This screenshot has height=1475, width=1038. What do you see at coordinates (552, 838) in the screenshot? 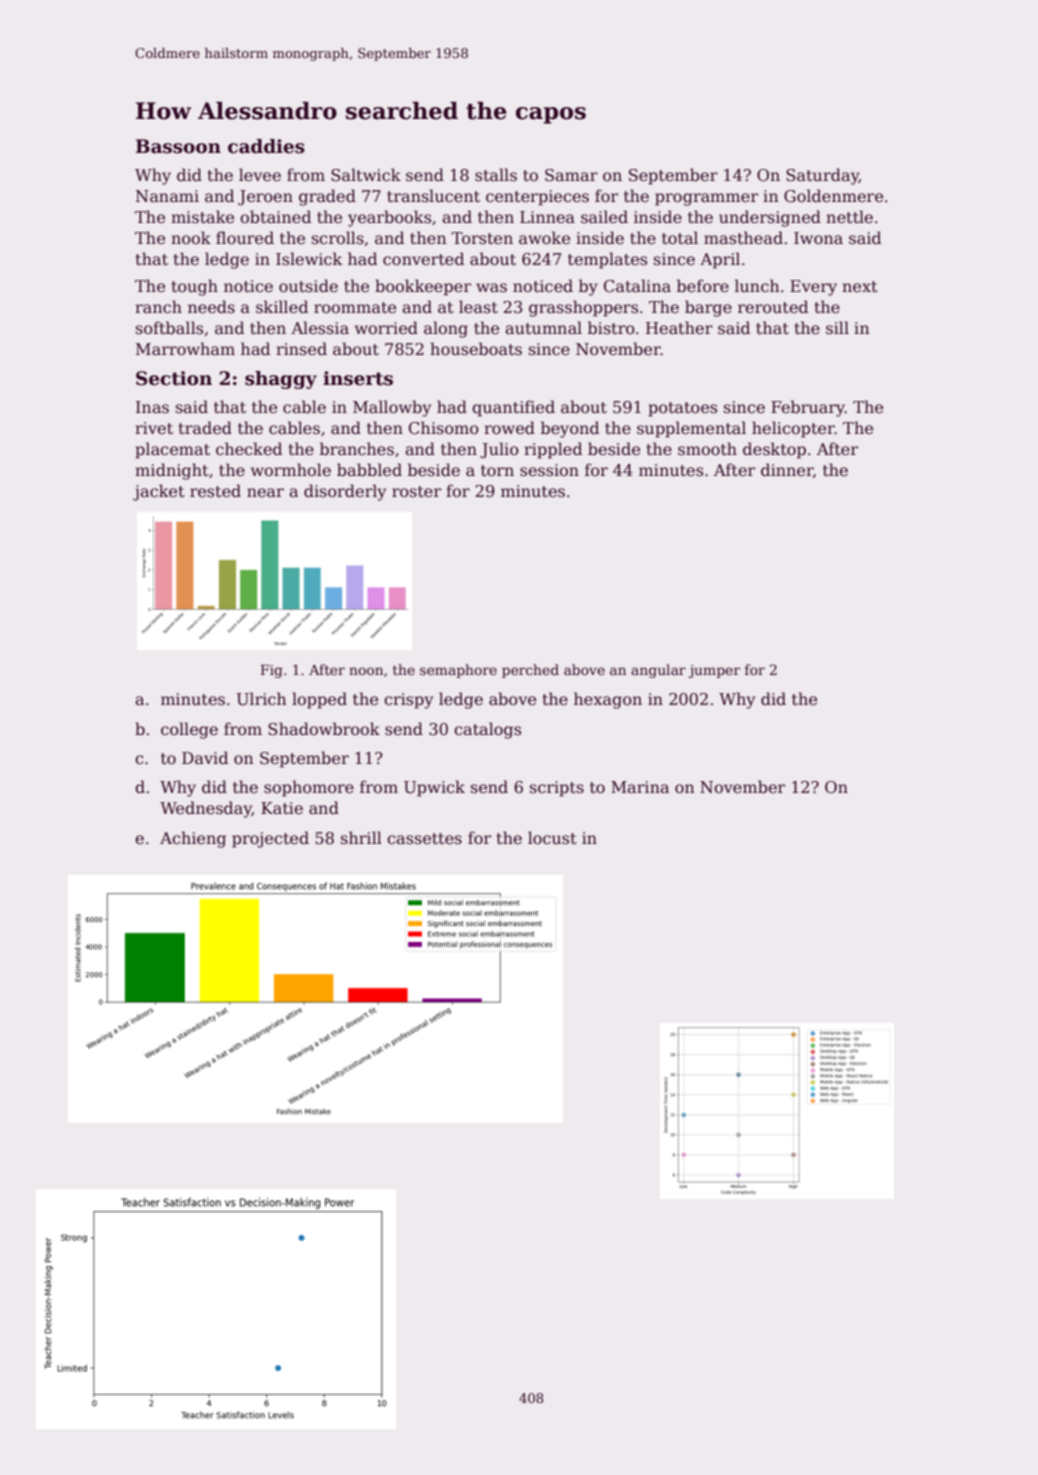
I see `locust` at bounding box center [552, 838].
